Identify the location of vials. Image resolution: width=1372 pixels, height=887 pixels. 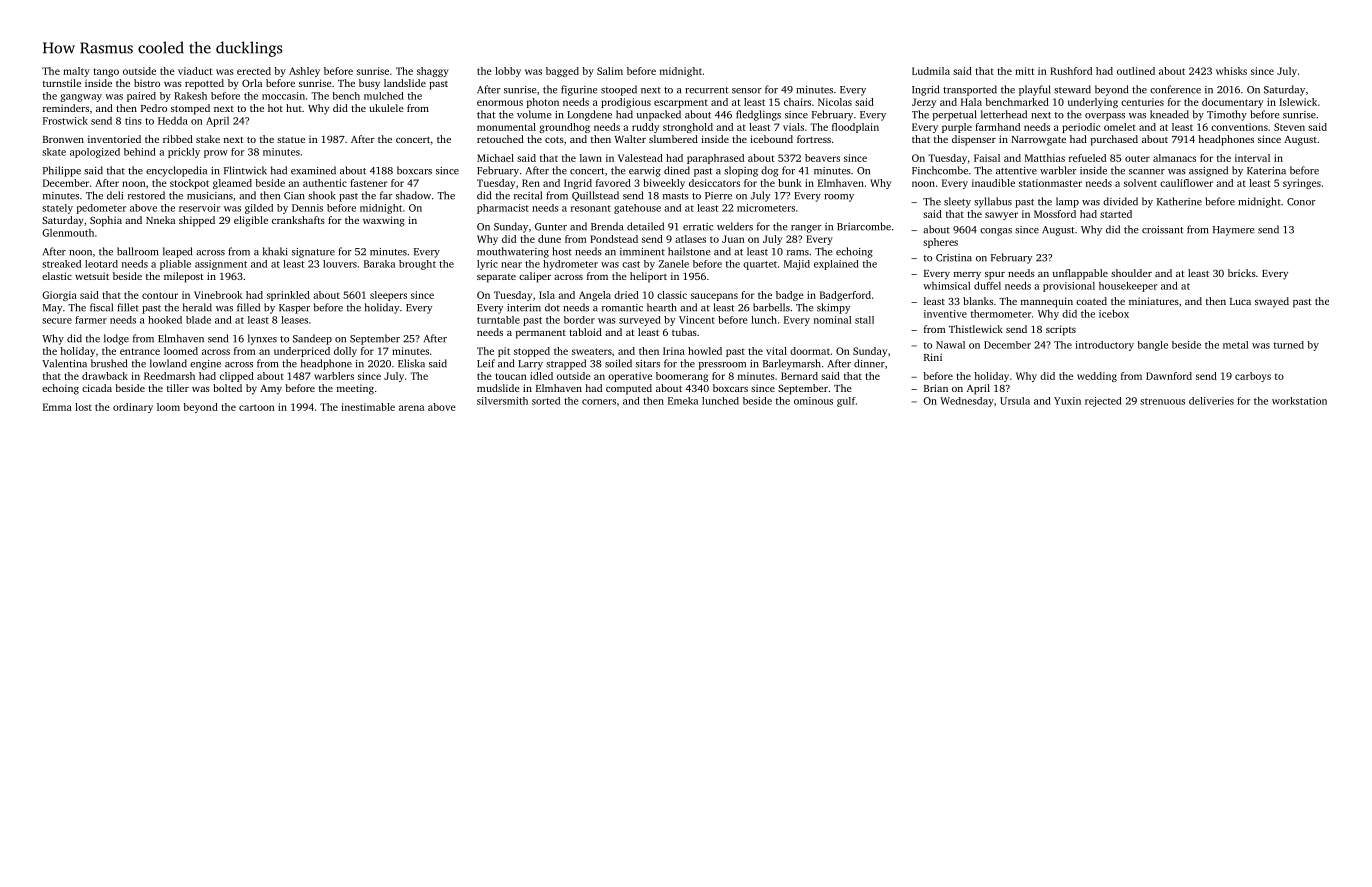
(793, 127).
